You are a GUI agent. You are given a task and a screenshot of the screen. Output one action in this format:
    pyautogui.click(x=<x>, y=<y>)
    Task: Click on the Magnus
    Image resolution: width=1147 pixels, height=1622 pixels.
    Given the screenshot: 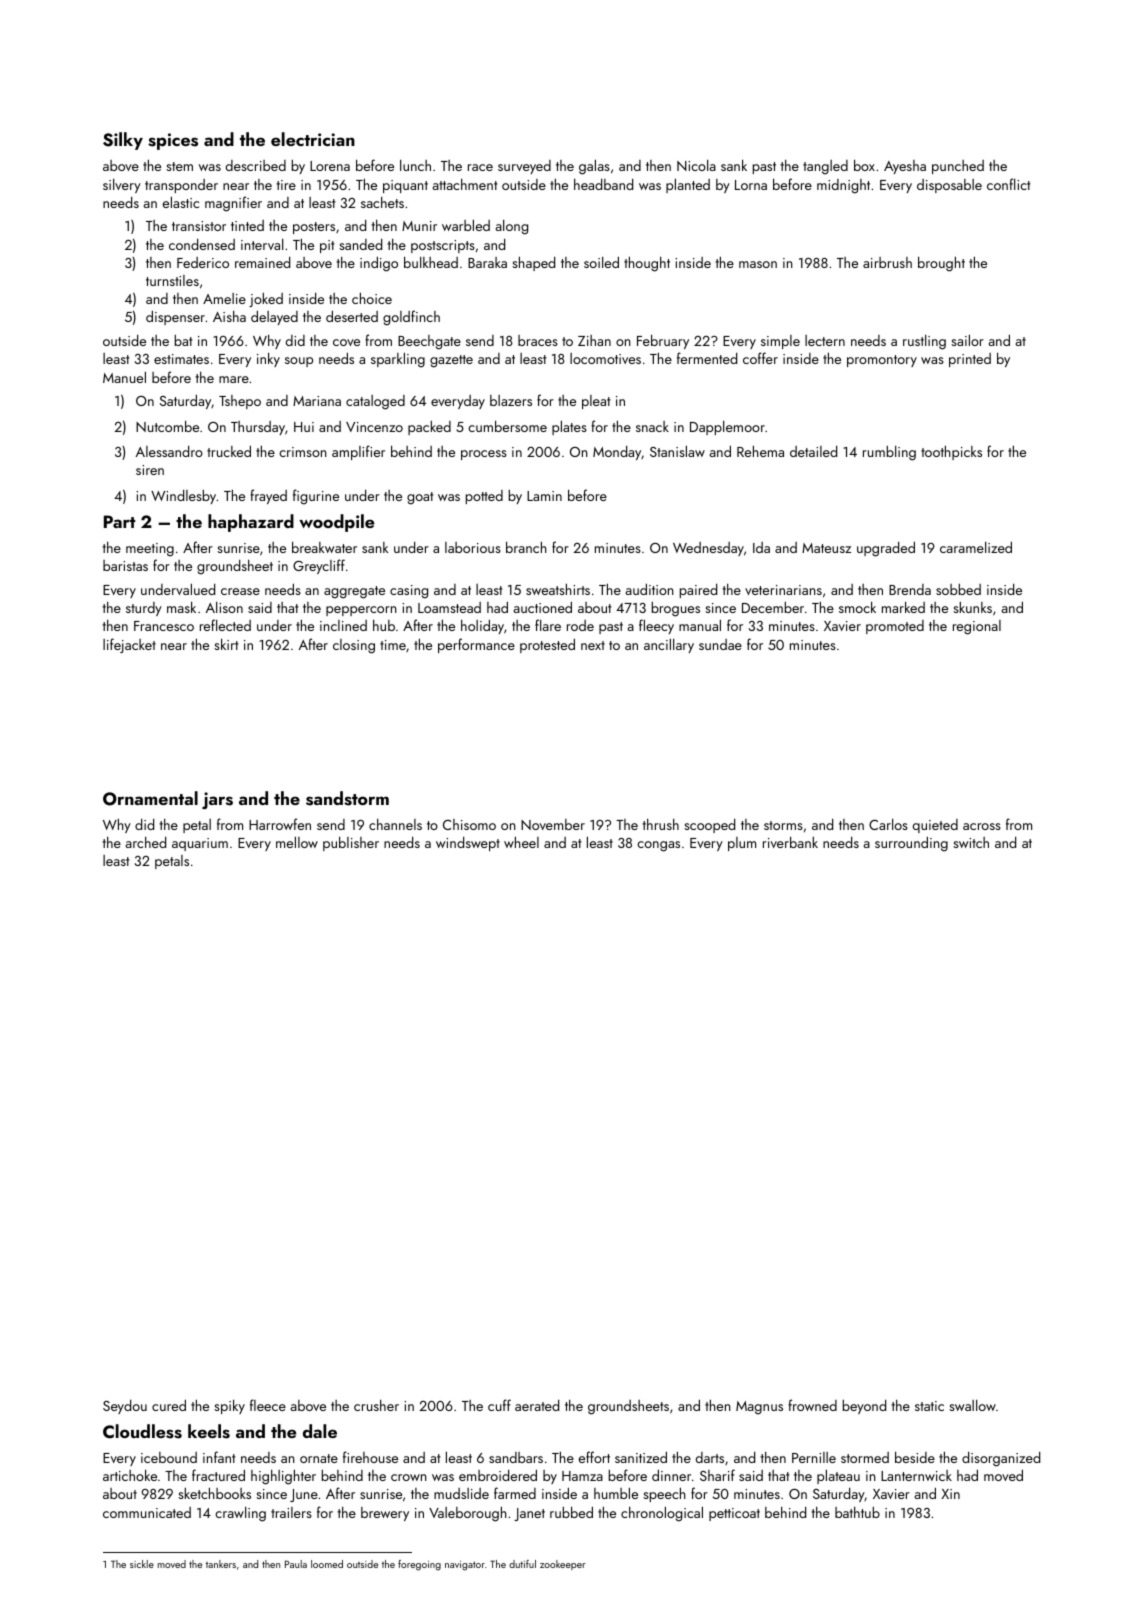 What is the action you would take?
    pyautogui.click(x=759, y=1408)
